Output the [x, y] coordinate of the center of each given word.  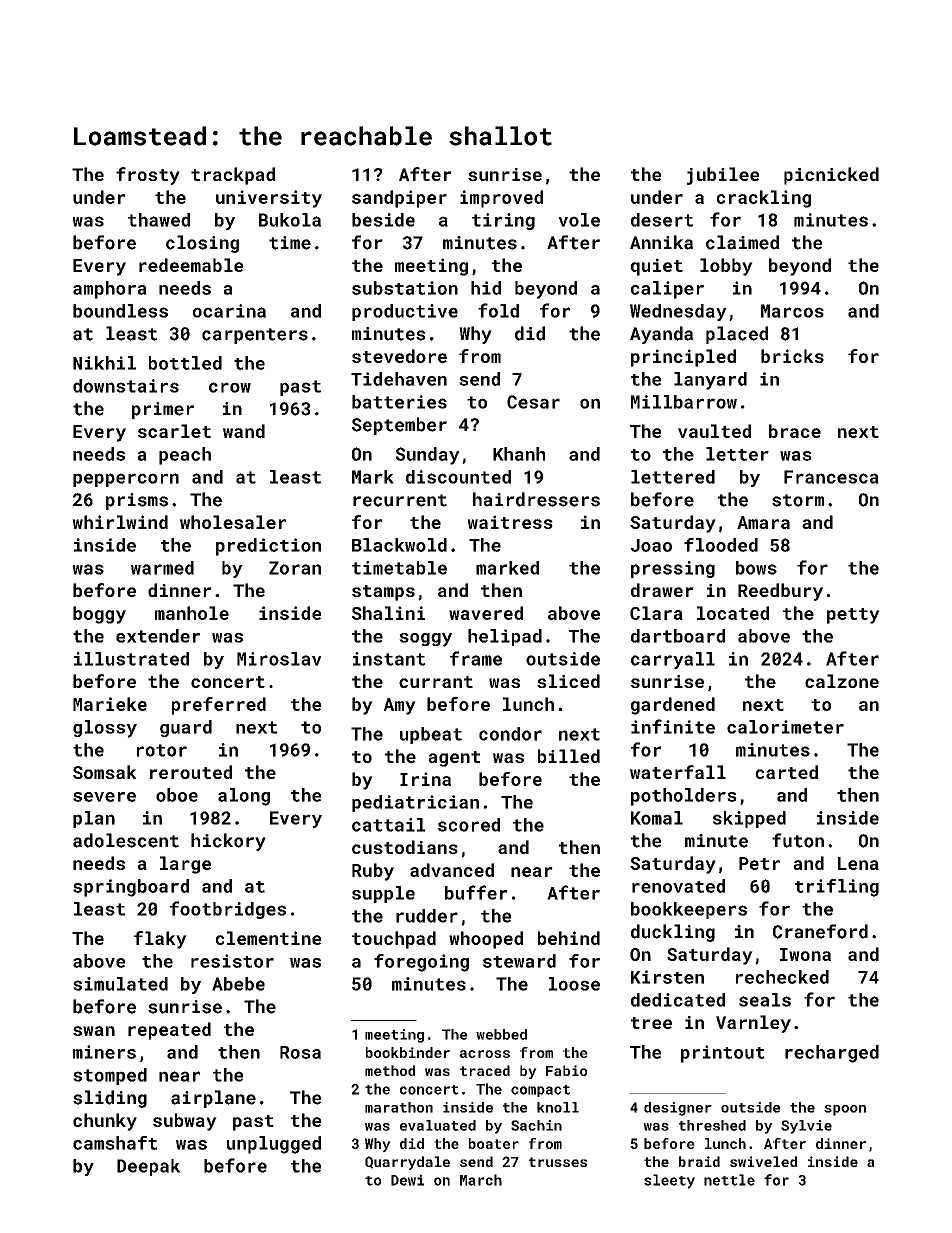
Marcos [792, 311]
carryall [673, 660]
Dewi [407, 1180]
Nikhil [104, 363]
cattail [388, 825]
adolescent [126, 840]
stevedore [399, 356]
